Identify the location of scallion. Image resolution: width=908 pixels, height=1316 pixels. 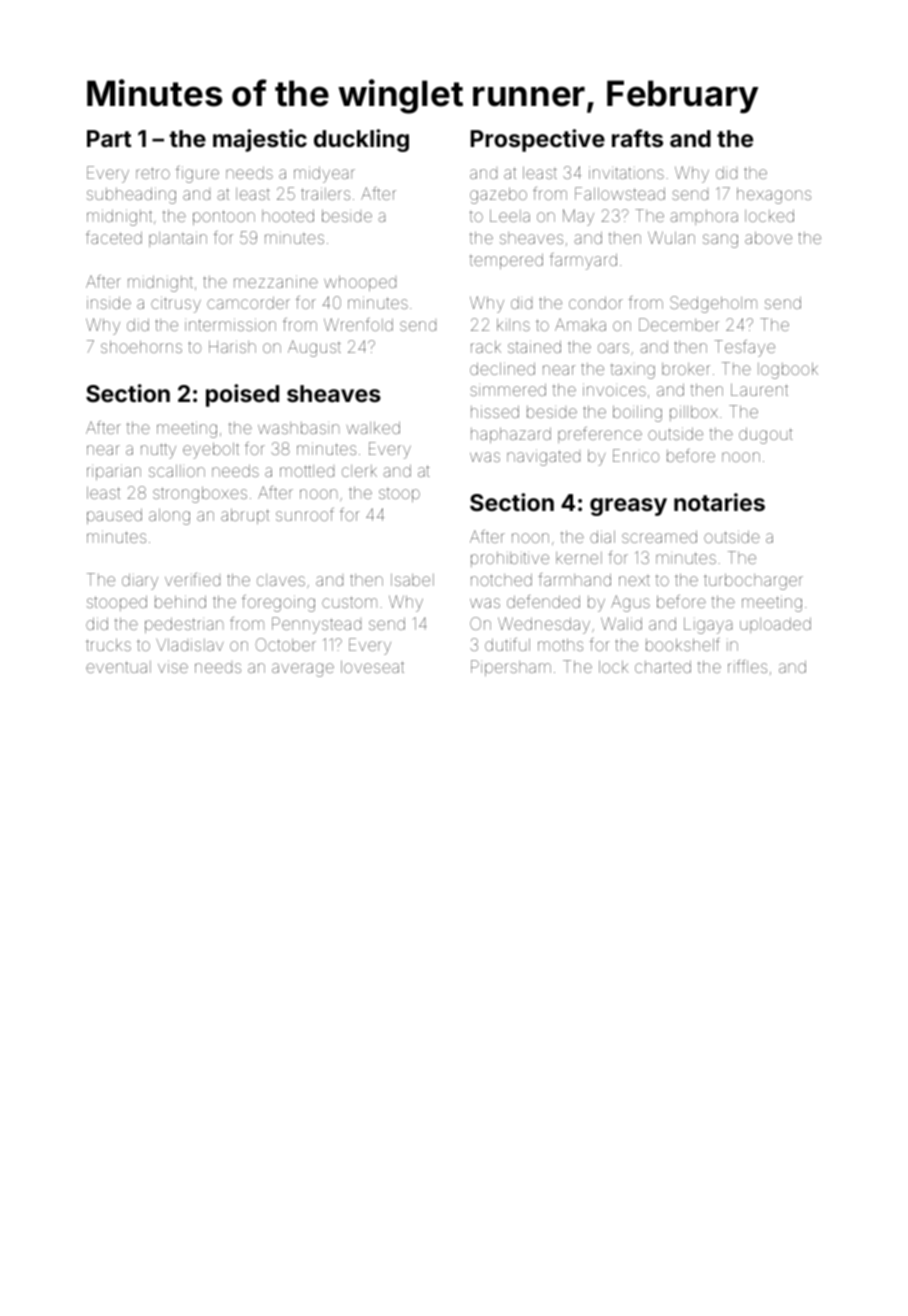
(177, 470).
